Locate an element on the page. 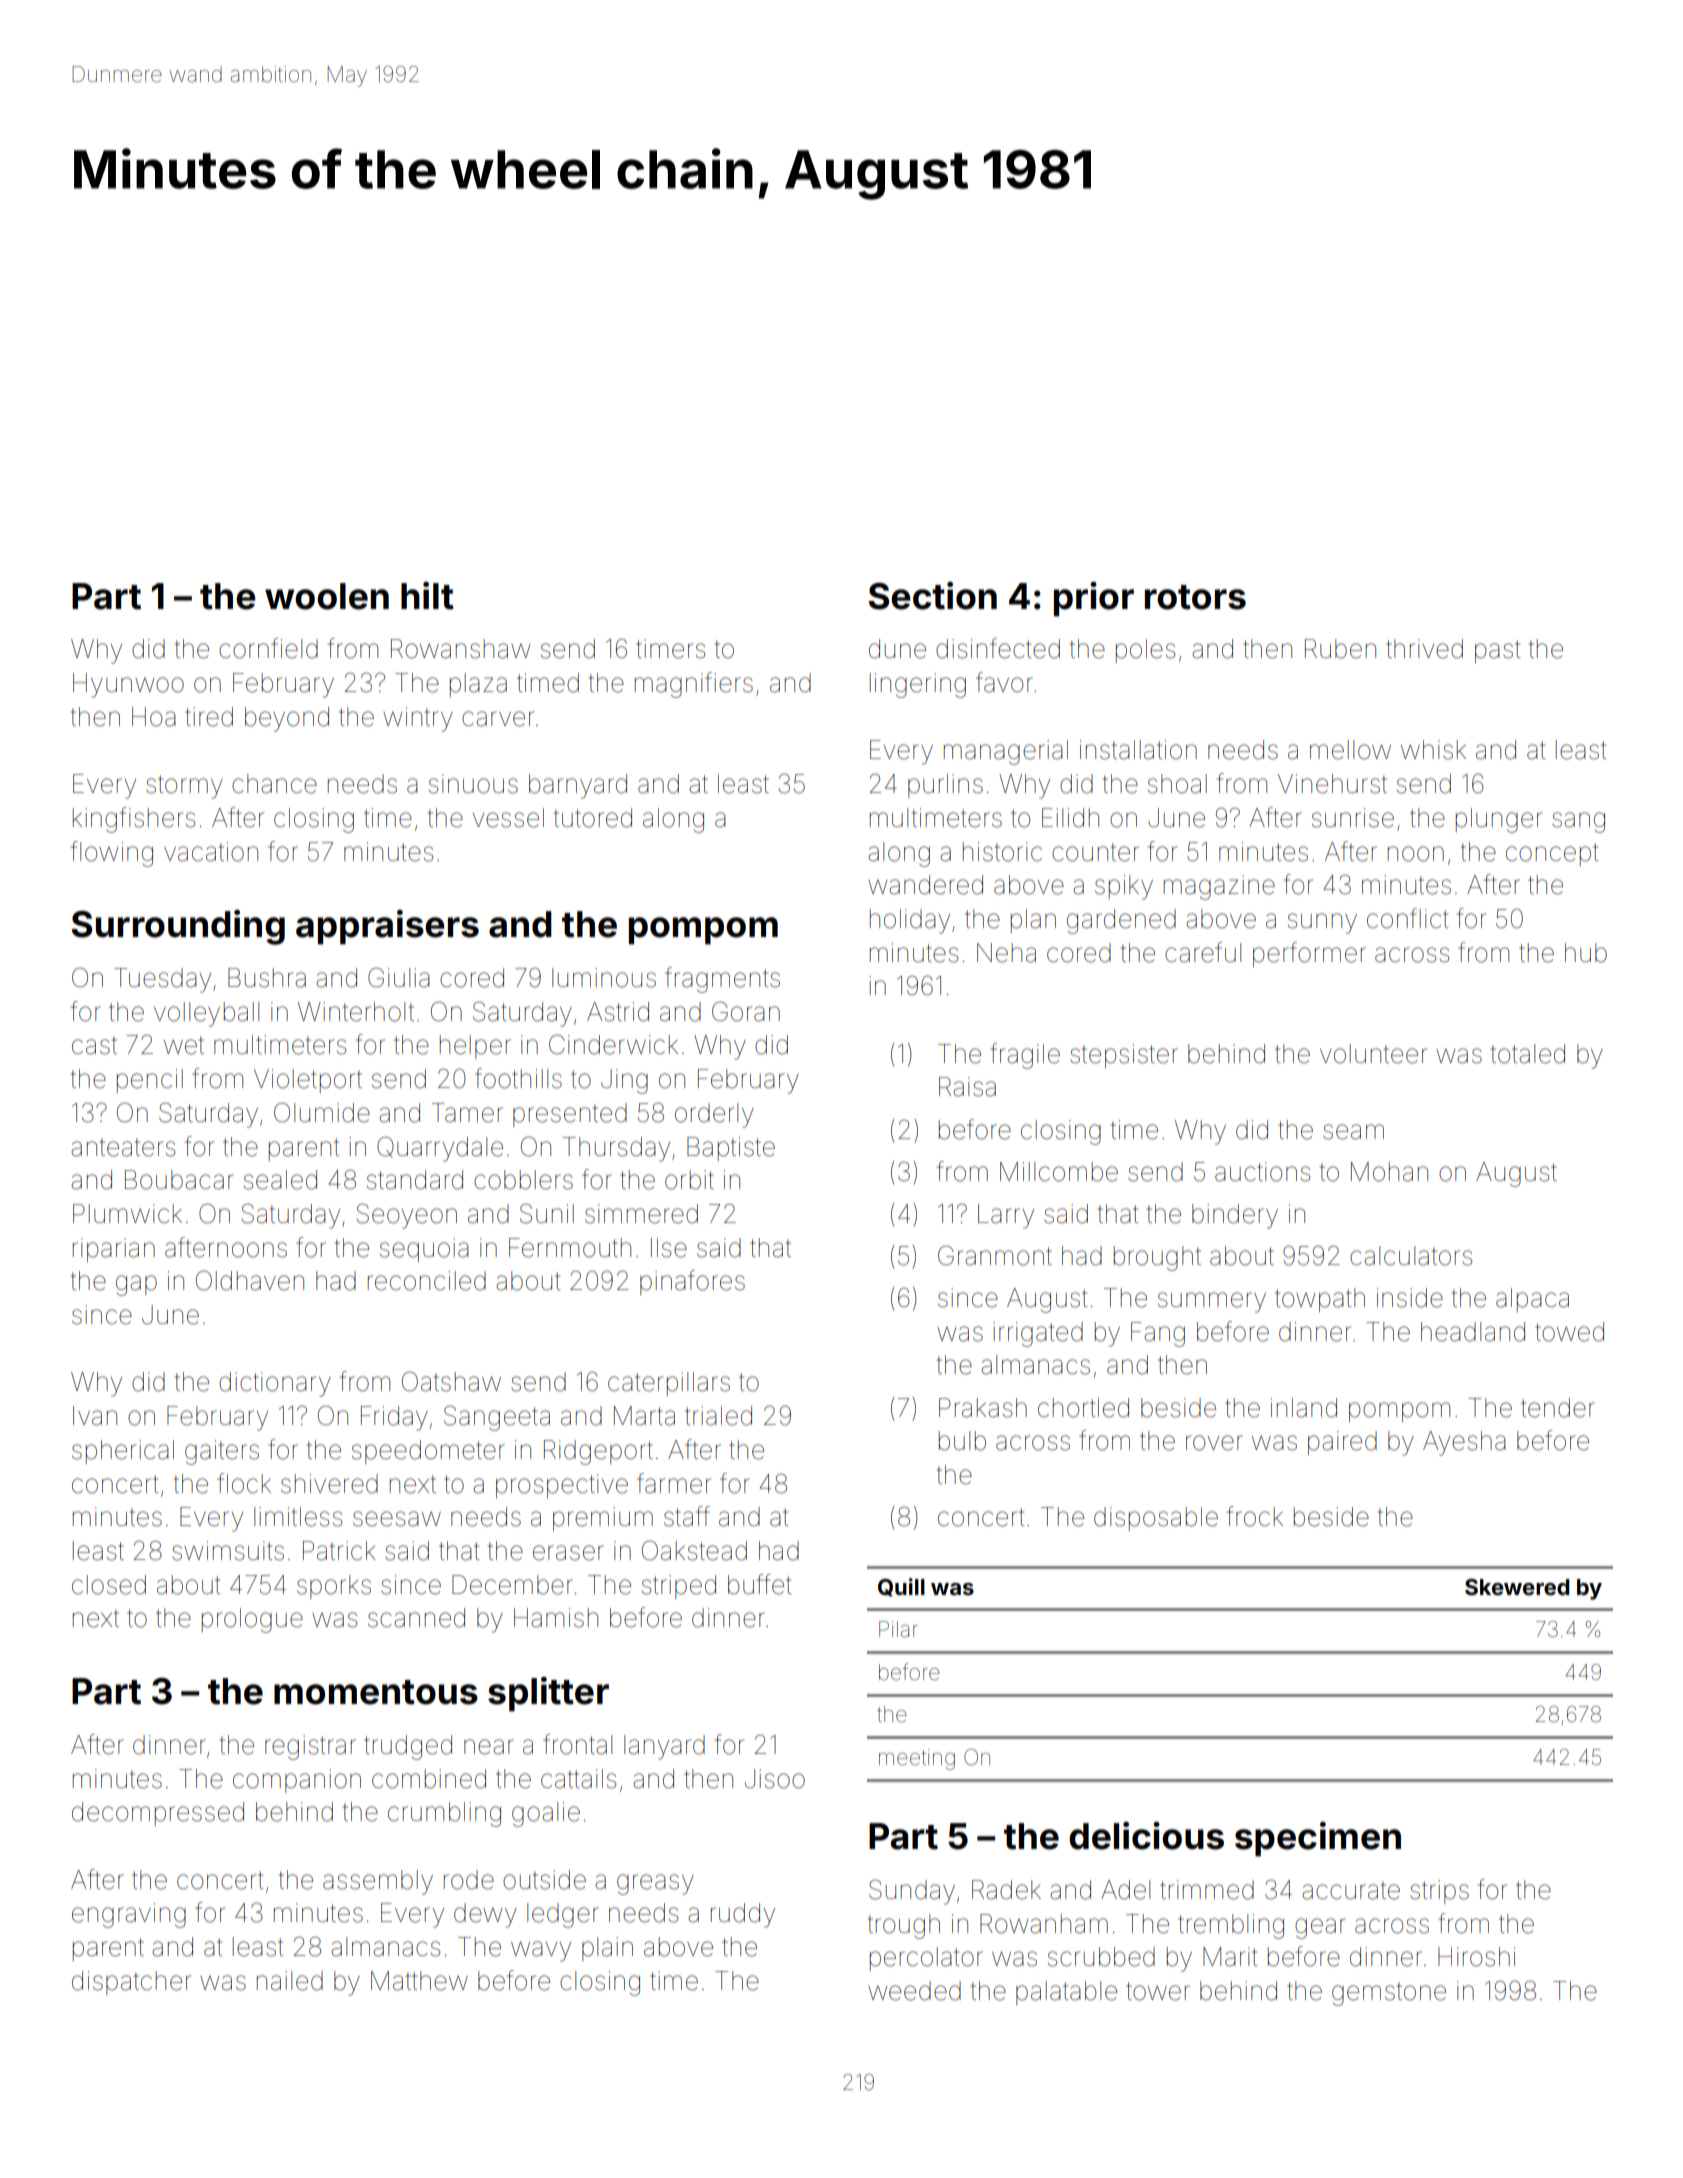 This page has width=1683, height=2178. Hyunwoo is located at coordinates (128, 685).
